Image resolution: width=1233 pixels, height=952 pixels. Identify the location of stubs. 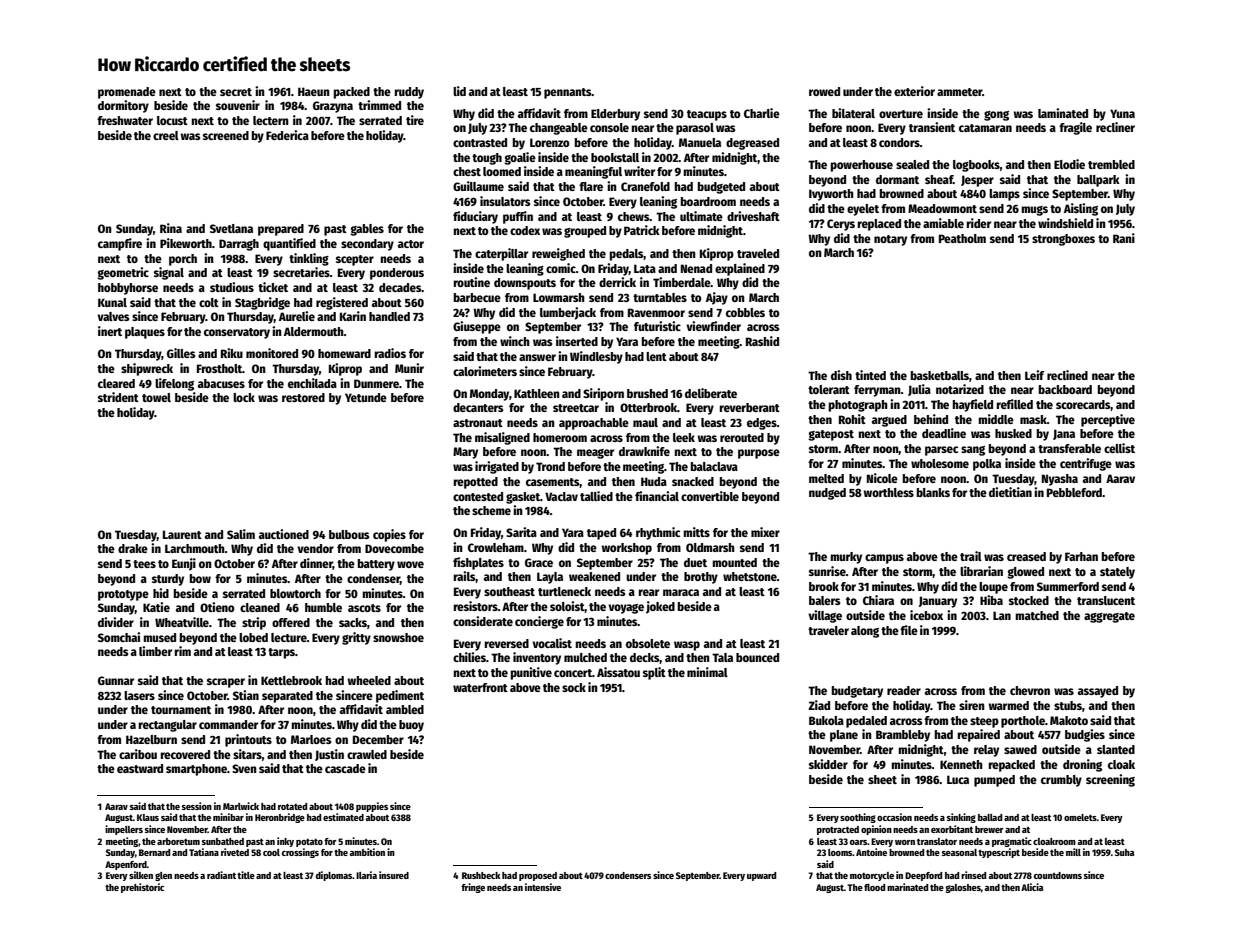
(1068, 705).
